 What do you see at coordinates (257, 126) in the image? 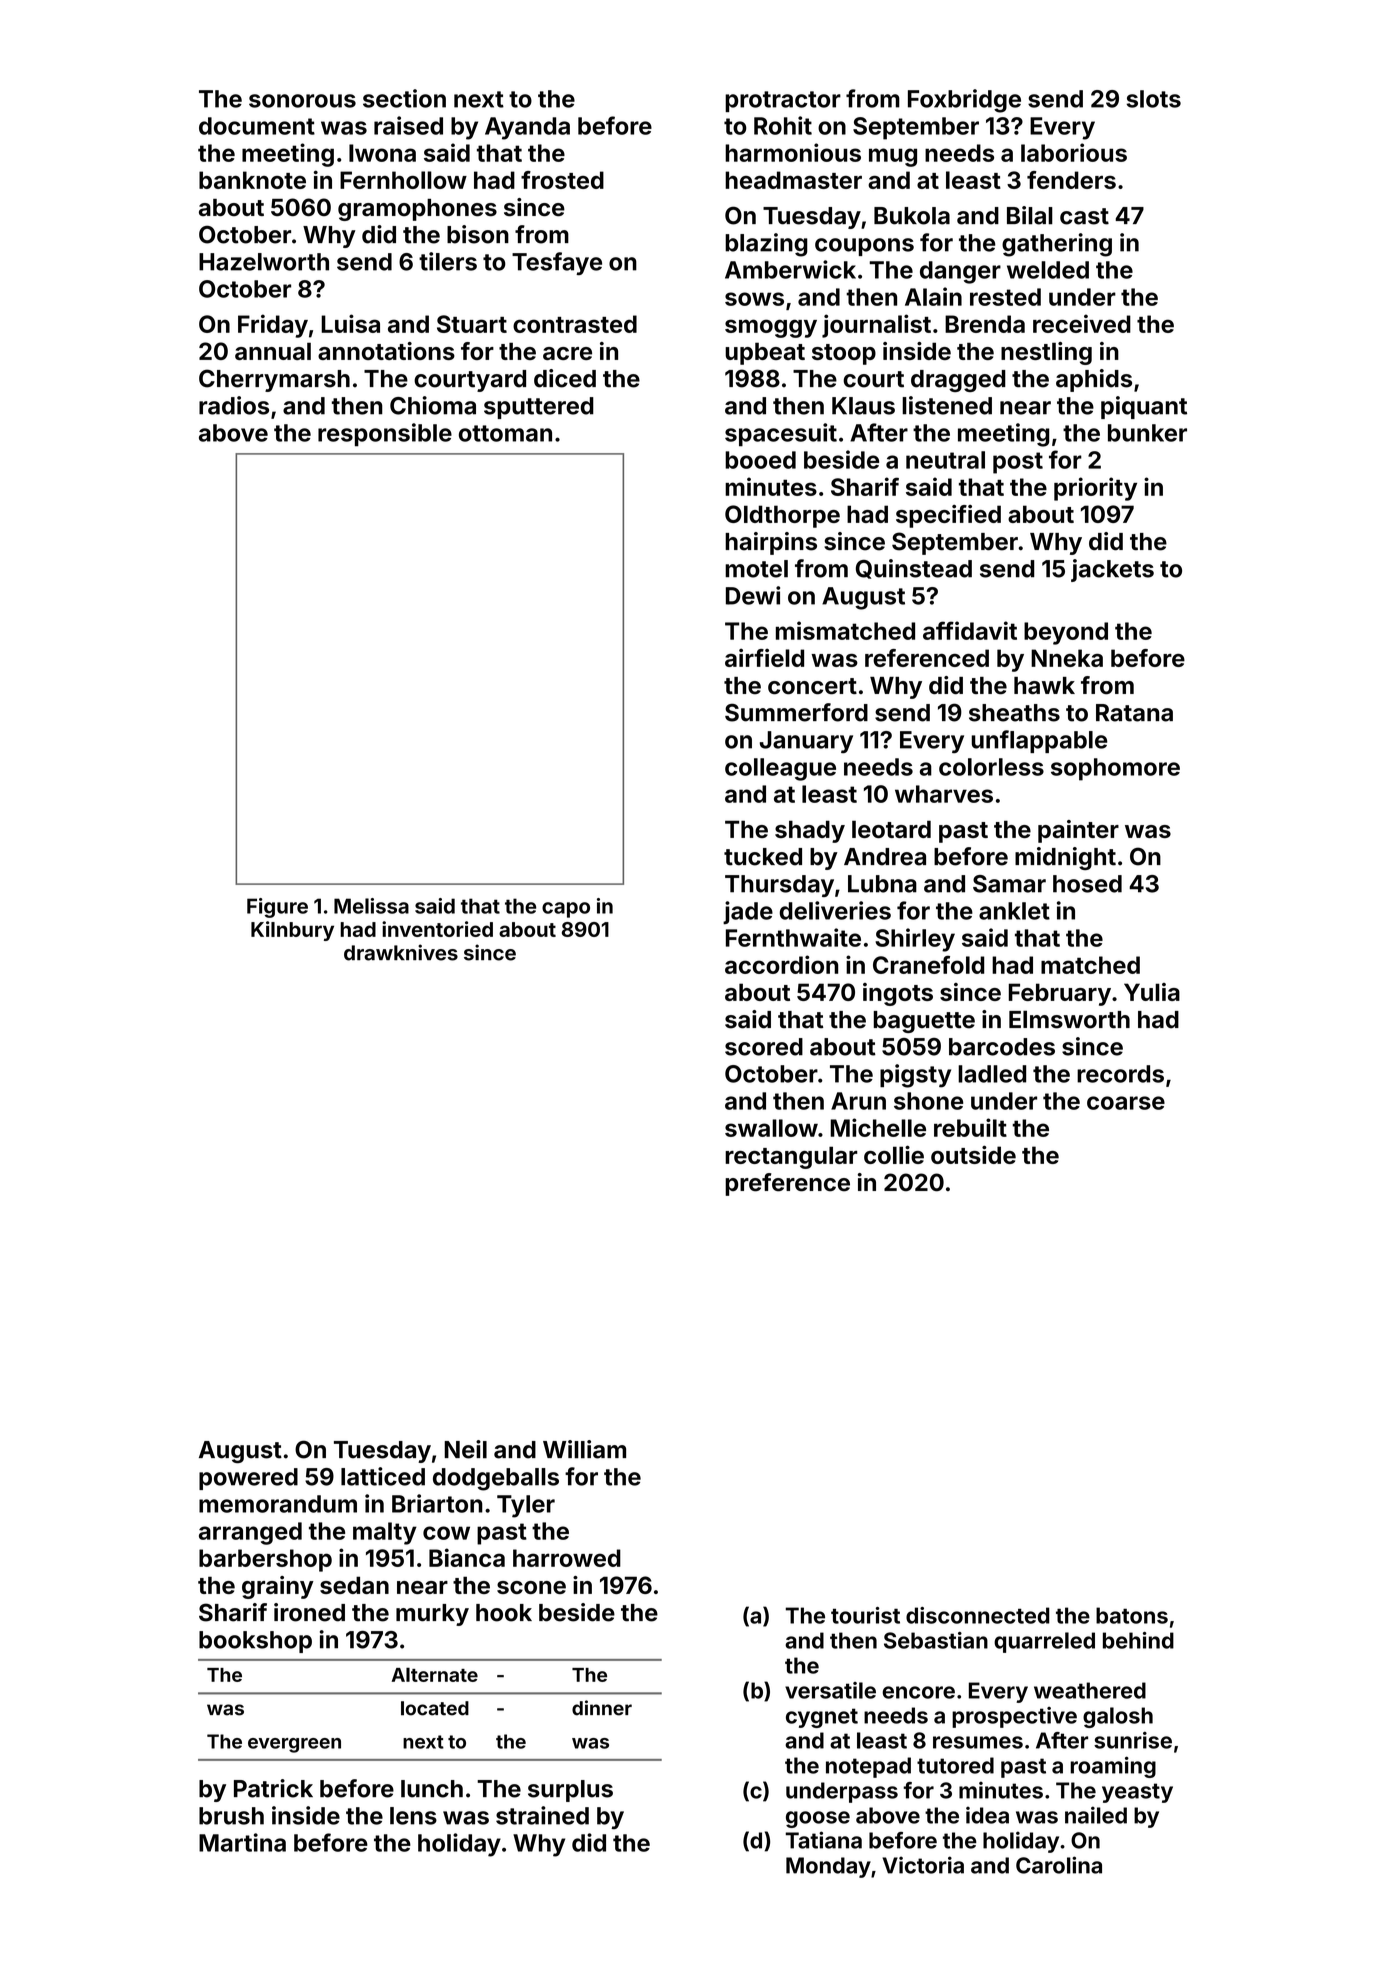
I see `document` at bounding box center [257, 126].
